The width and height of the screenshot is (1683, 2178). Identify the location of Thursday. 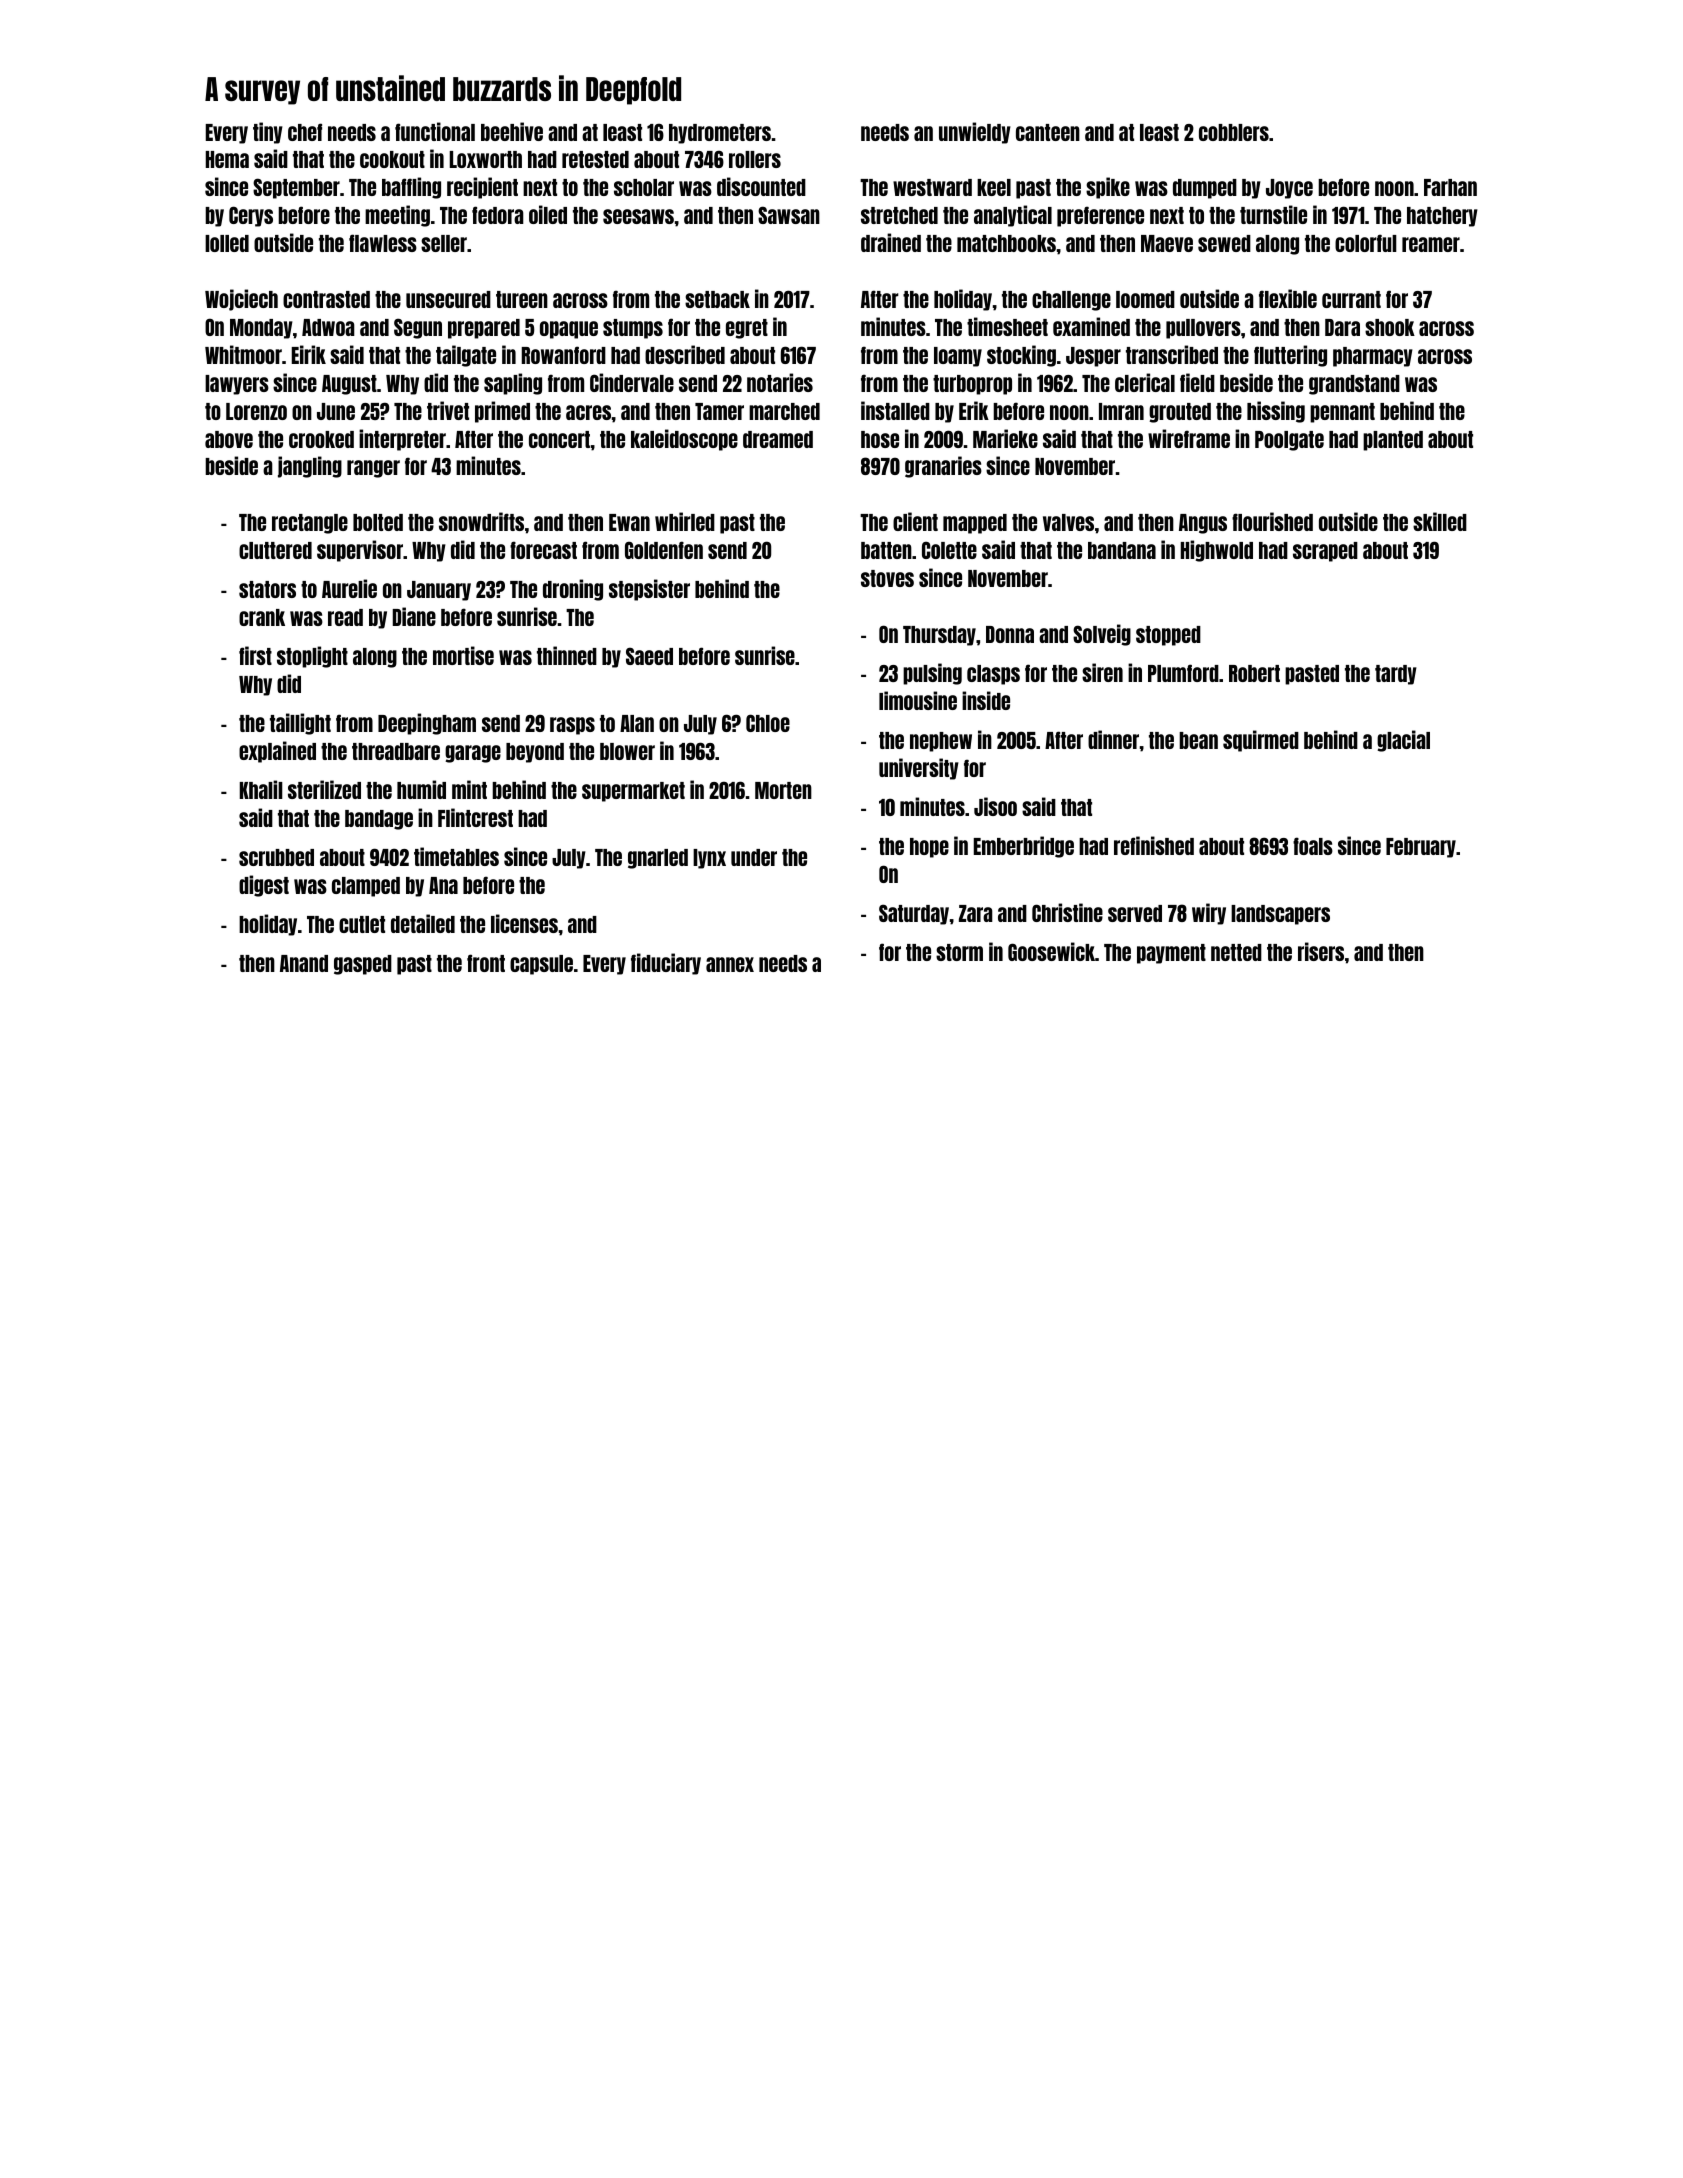
(939, 636).
